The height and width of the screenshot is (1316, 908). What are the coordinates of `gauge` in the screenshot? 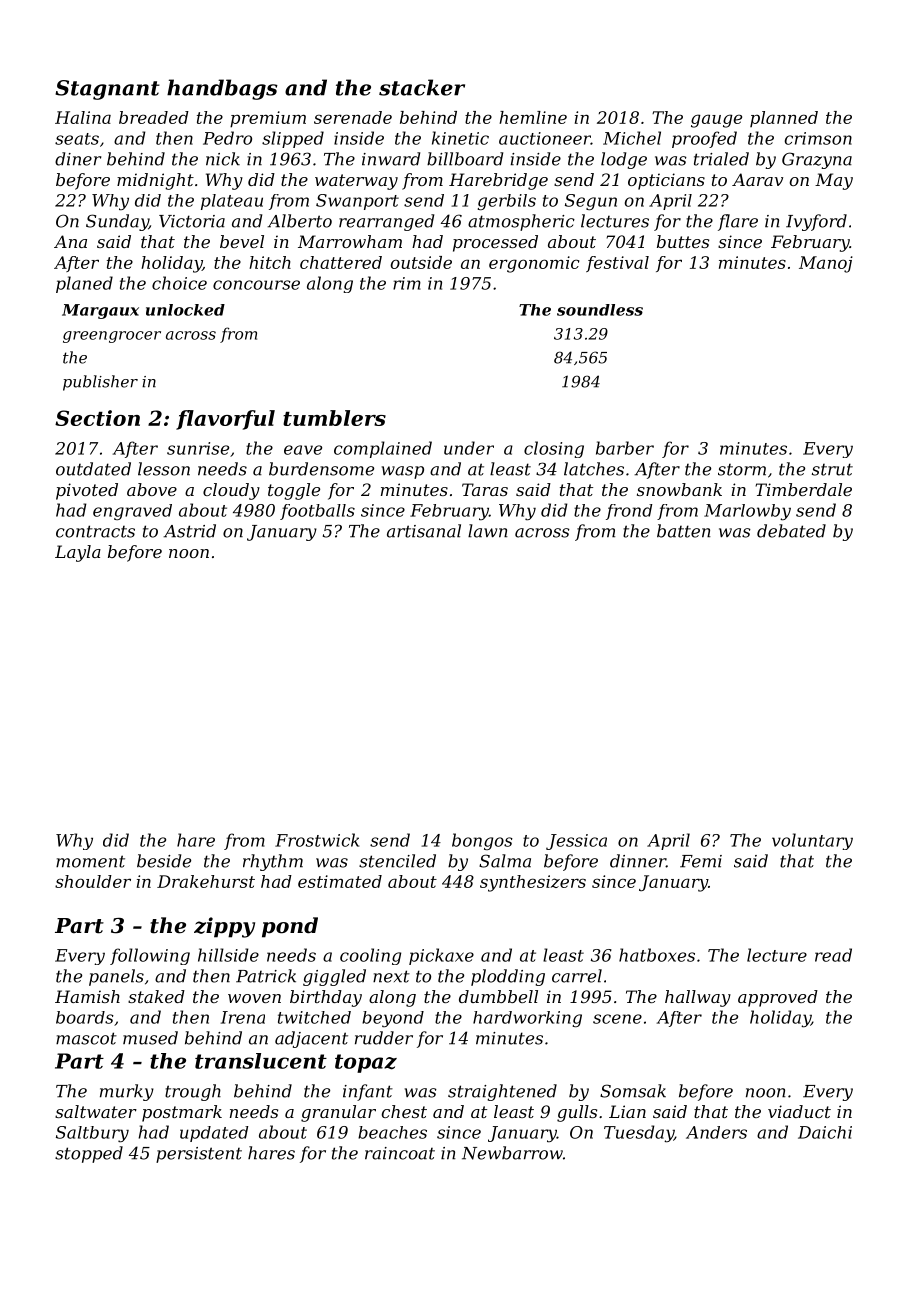 It's located at (716, 121).
